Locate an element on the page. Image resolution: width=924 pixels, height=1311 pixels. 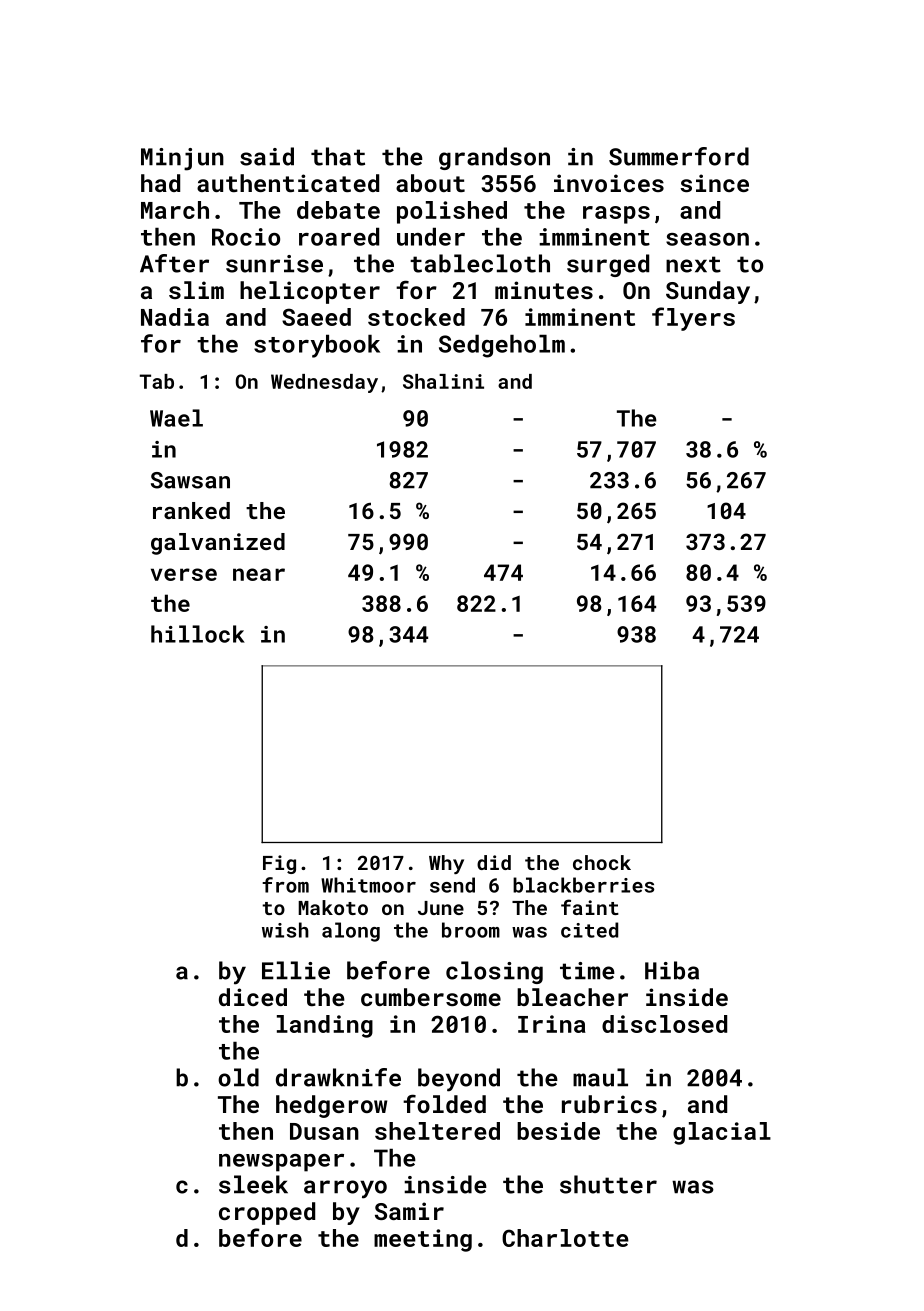
helicopter is located at coordinates (310, 292).
